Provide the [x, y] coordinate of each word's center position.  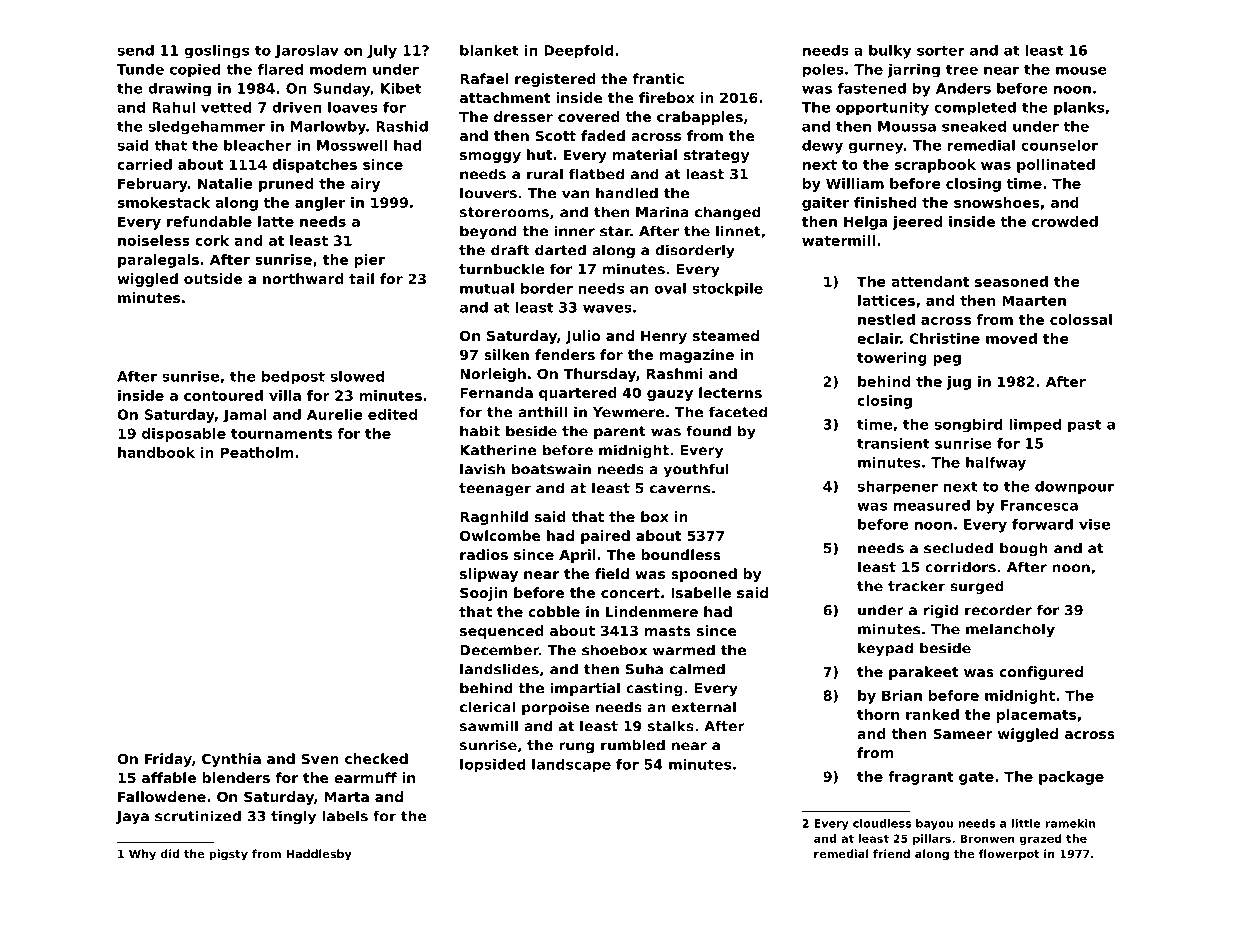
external [704, 707]
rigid [941, 611]
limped [1035, 426]
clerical [487, 707]
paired [605, 537]
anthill [542, 412]
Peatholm [257, 452]
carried [144, 164]
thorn [878, 714]
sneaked [974, 126]
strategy [716, 156]
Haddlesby [319, 855]
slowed [357, 376]
